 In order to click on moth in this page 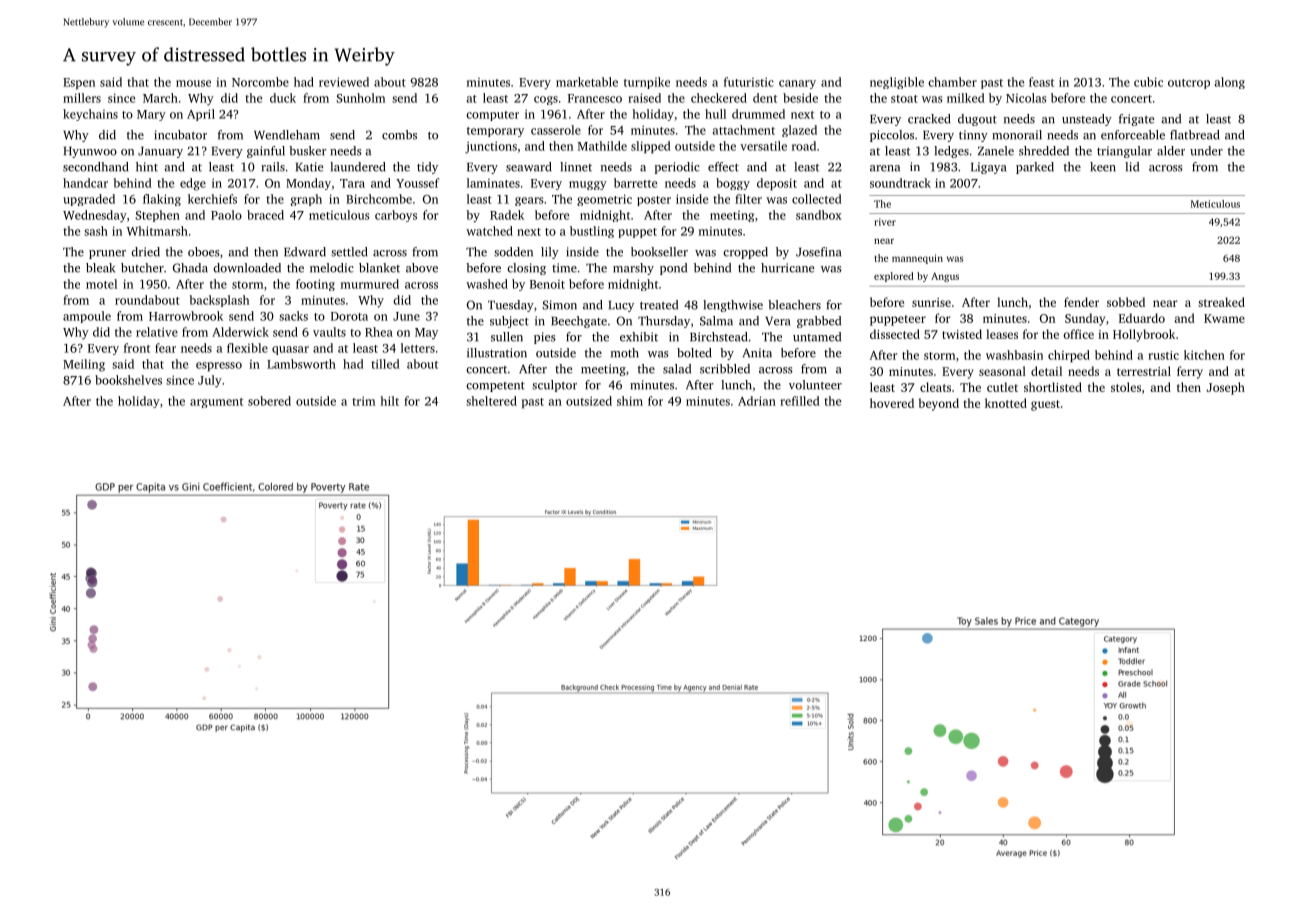, I will do `click(625, 353)`.
